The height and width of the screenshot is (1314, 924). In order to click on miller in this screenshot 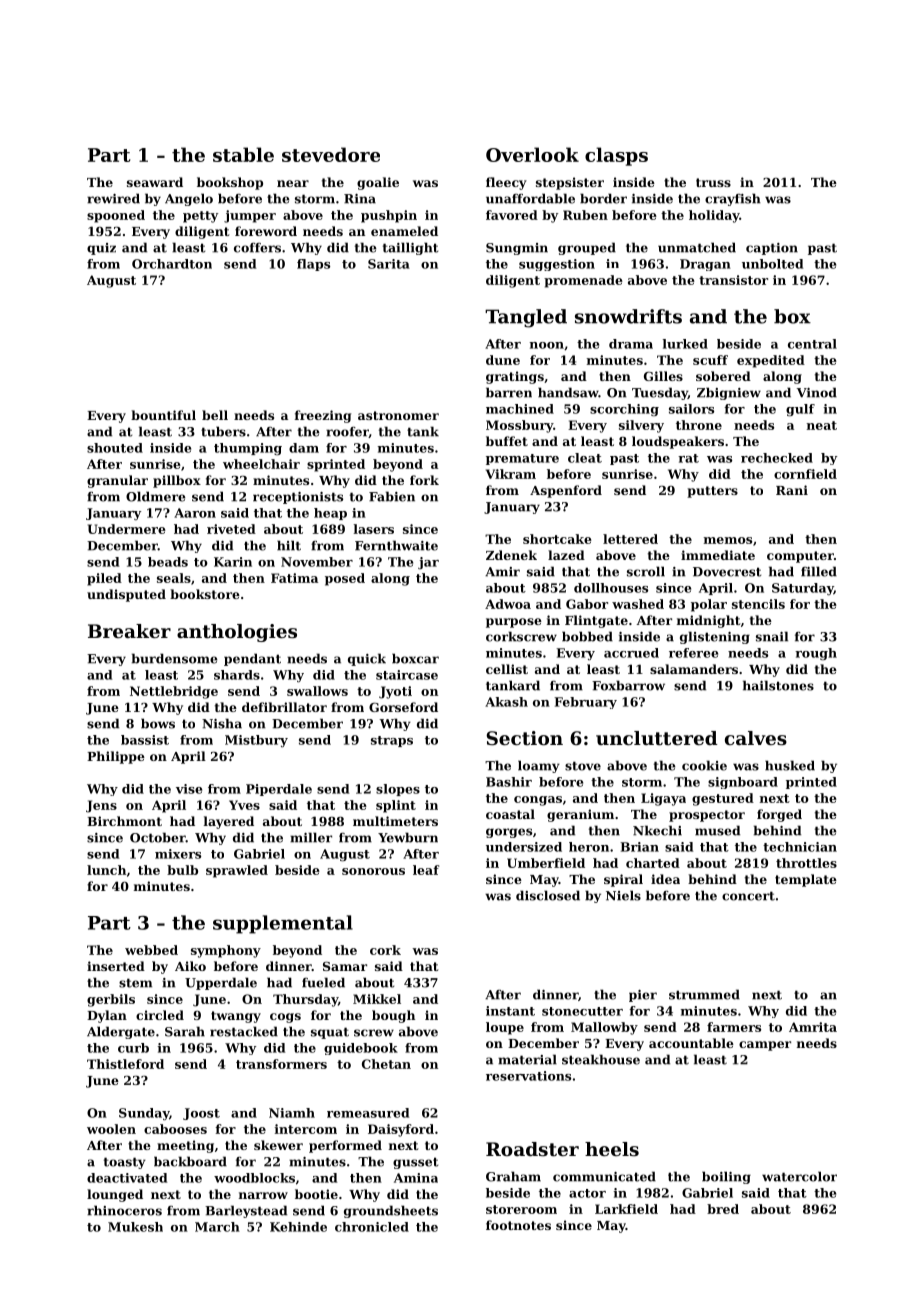, I will do `click(311, 837)`.
